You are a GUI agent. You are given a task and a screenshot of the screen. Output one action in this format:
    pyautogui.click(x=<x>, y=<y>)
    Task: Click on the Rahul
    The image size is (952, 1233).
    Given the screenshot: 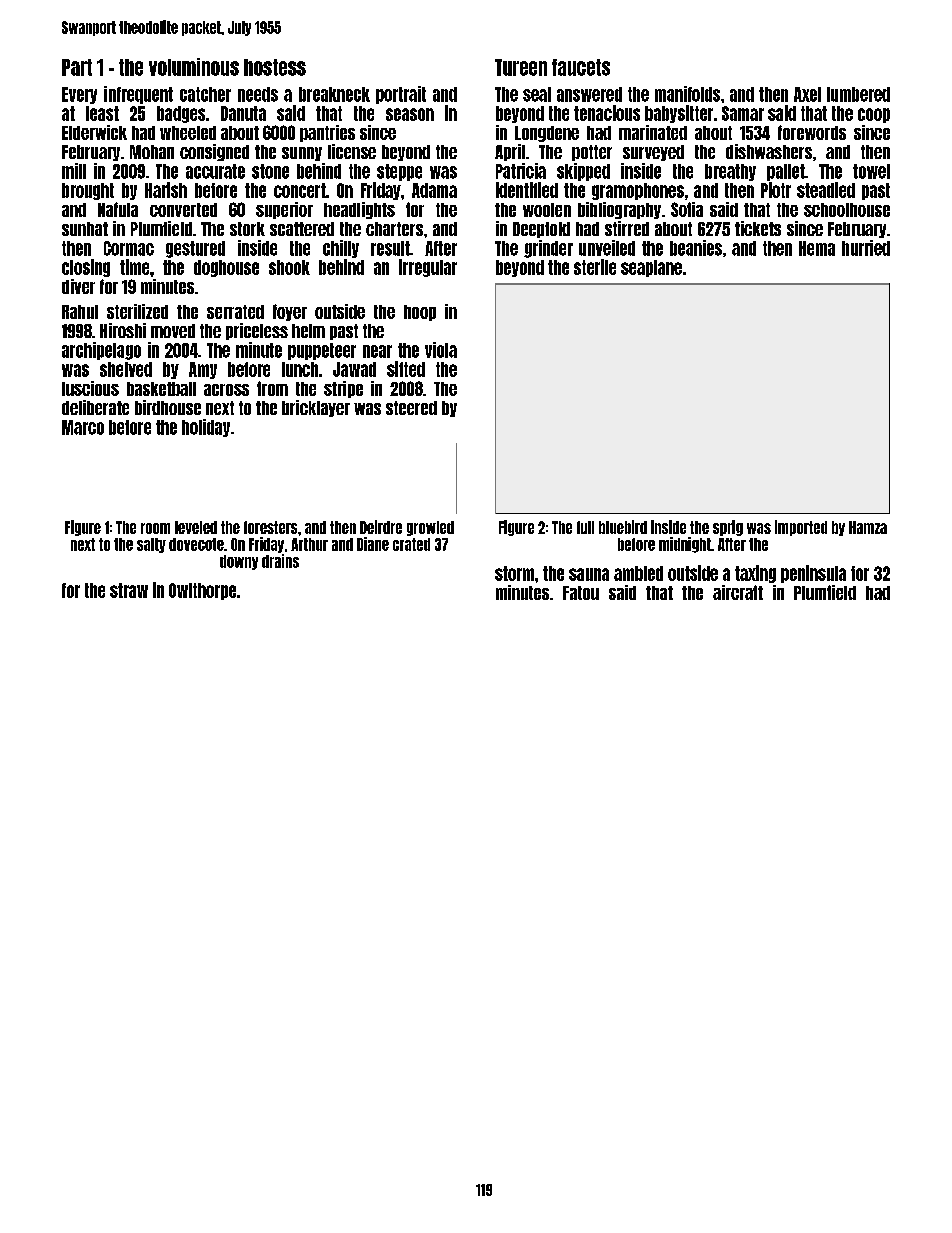 What is the action you would take?
    pyautogui.click(x=80, y=312)
